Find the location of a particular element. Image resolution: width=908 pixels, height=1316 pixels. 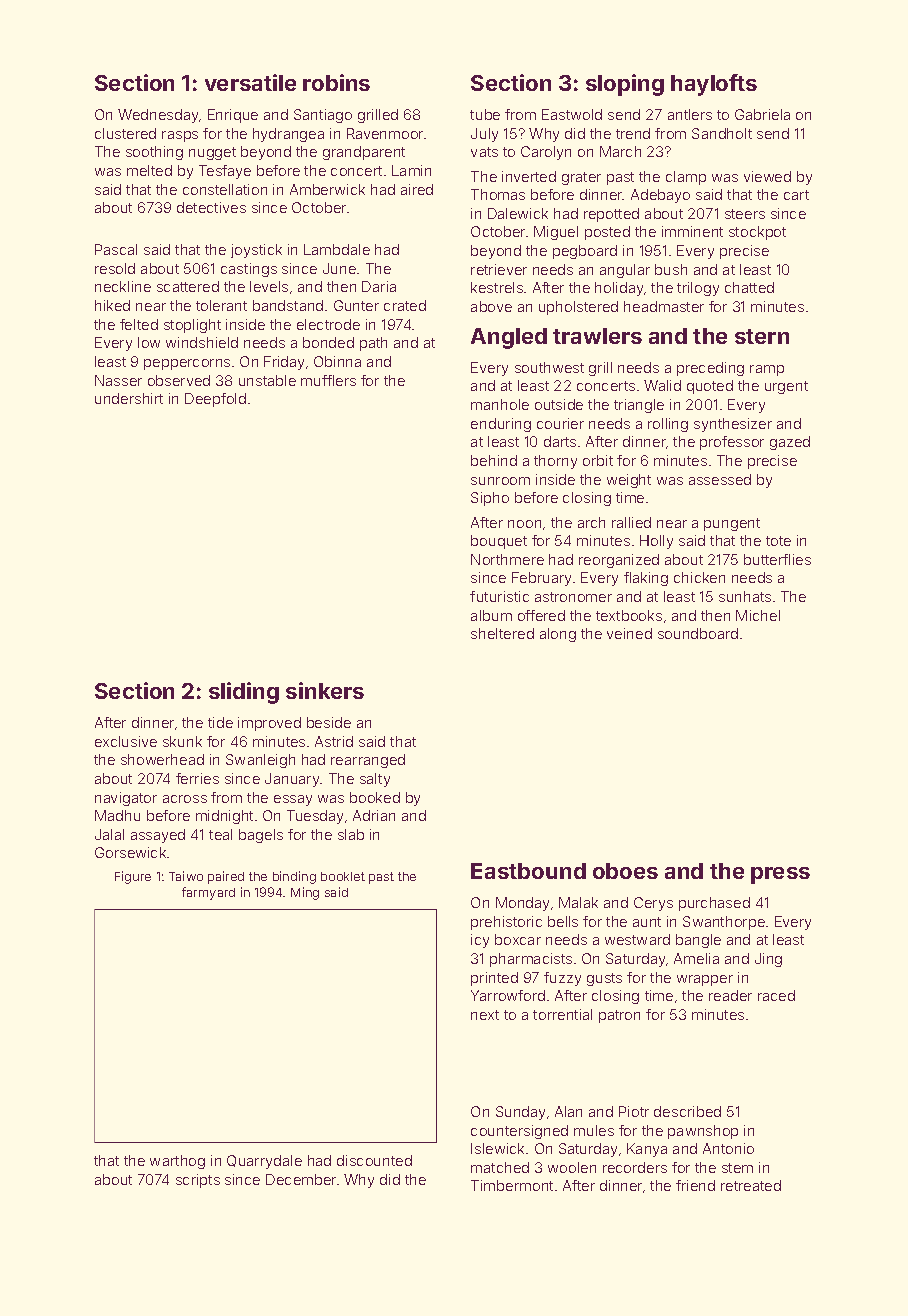

versatile is located at coordinates (250, 82).
